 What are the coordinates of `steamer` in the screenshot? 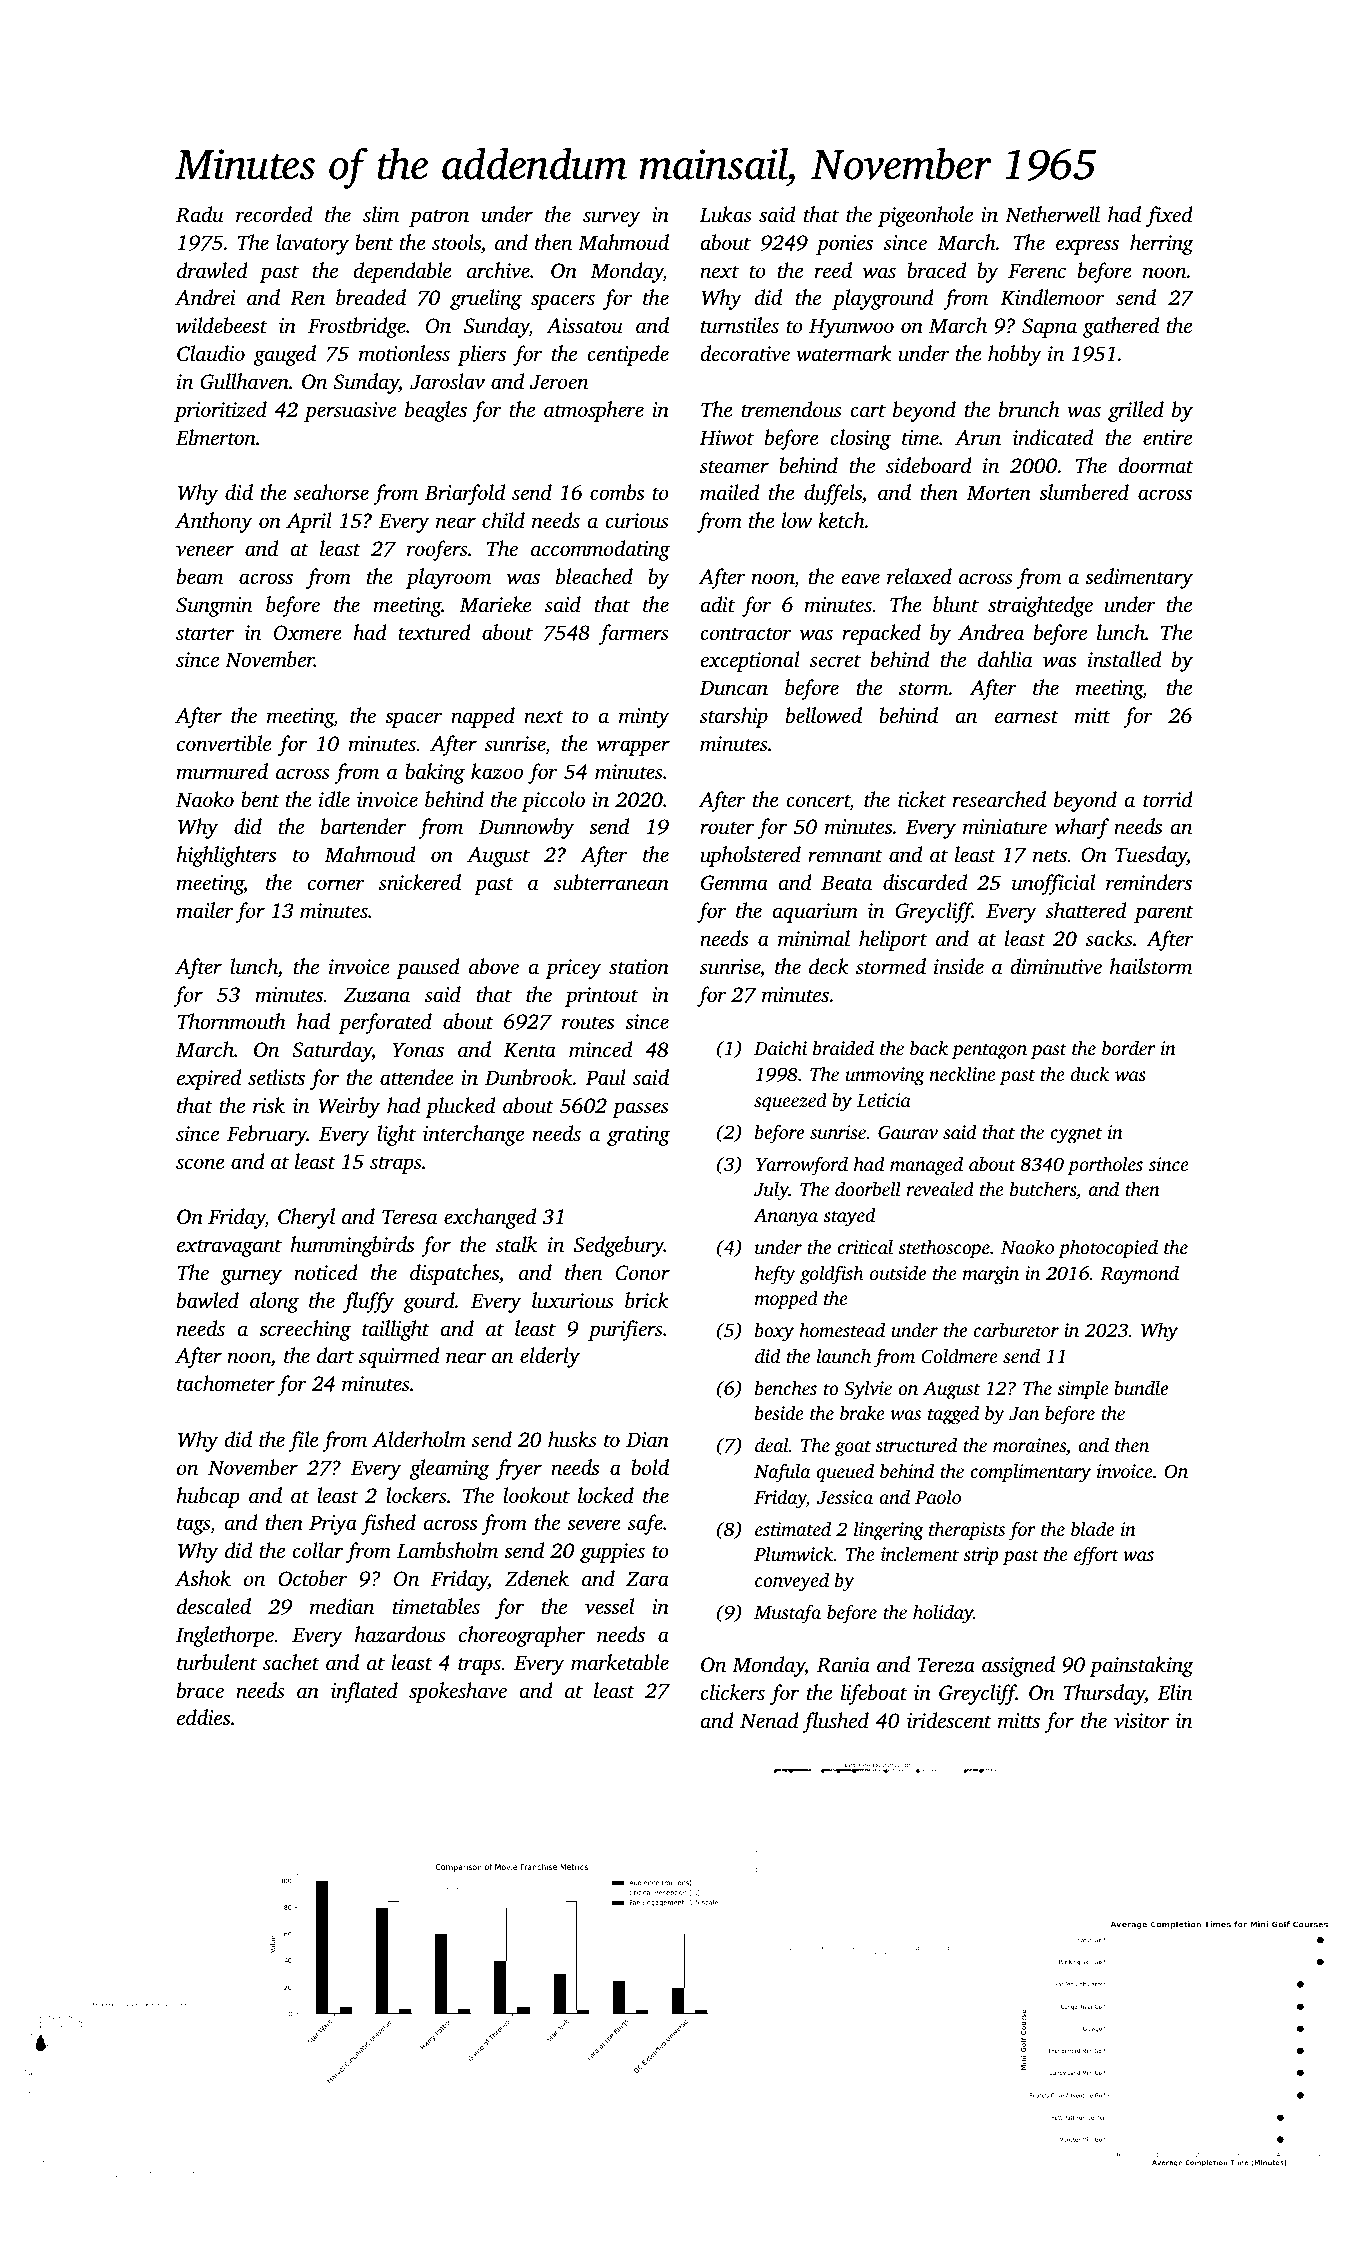 It's located at (734, 467).
